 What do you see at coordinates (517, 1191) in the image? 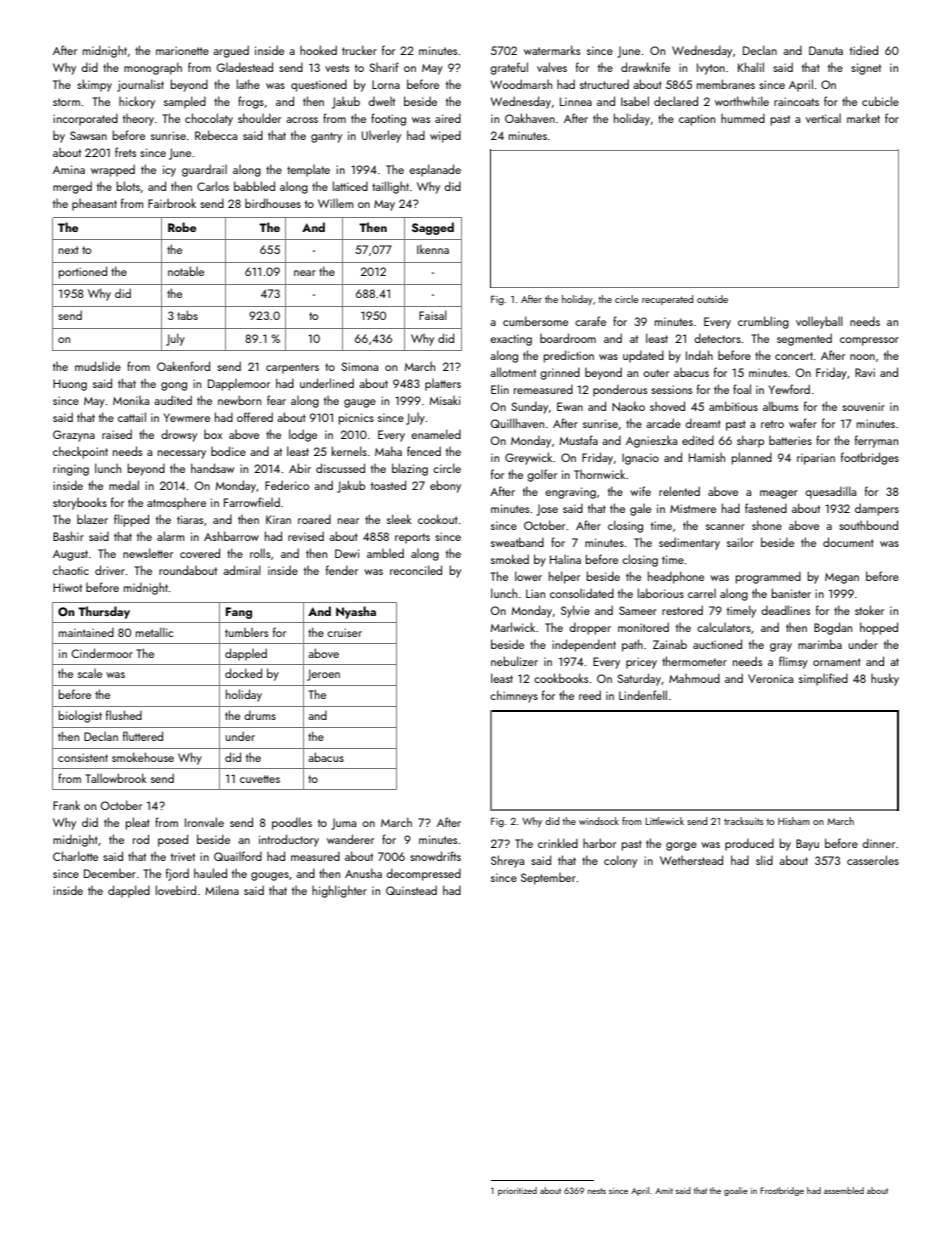
I see `prioritized` at bounding box center [517, 1191].
